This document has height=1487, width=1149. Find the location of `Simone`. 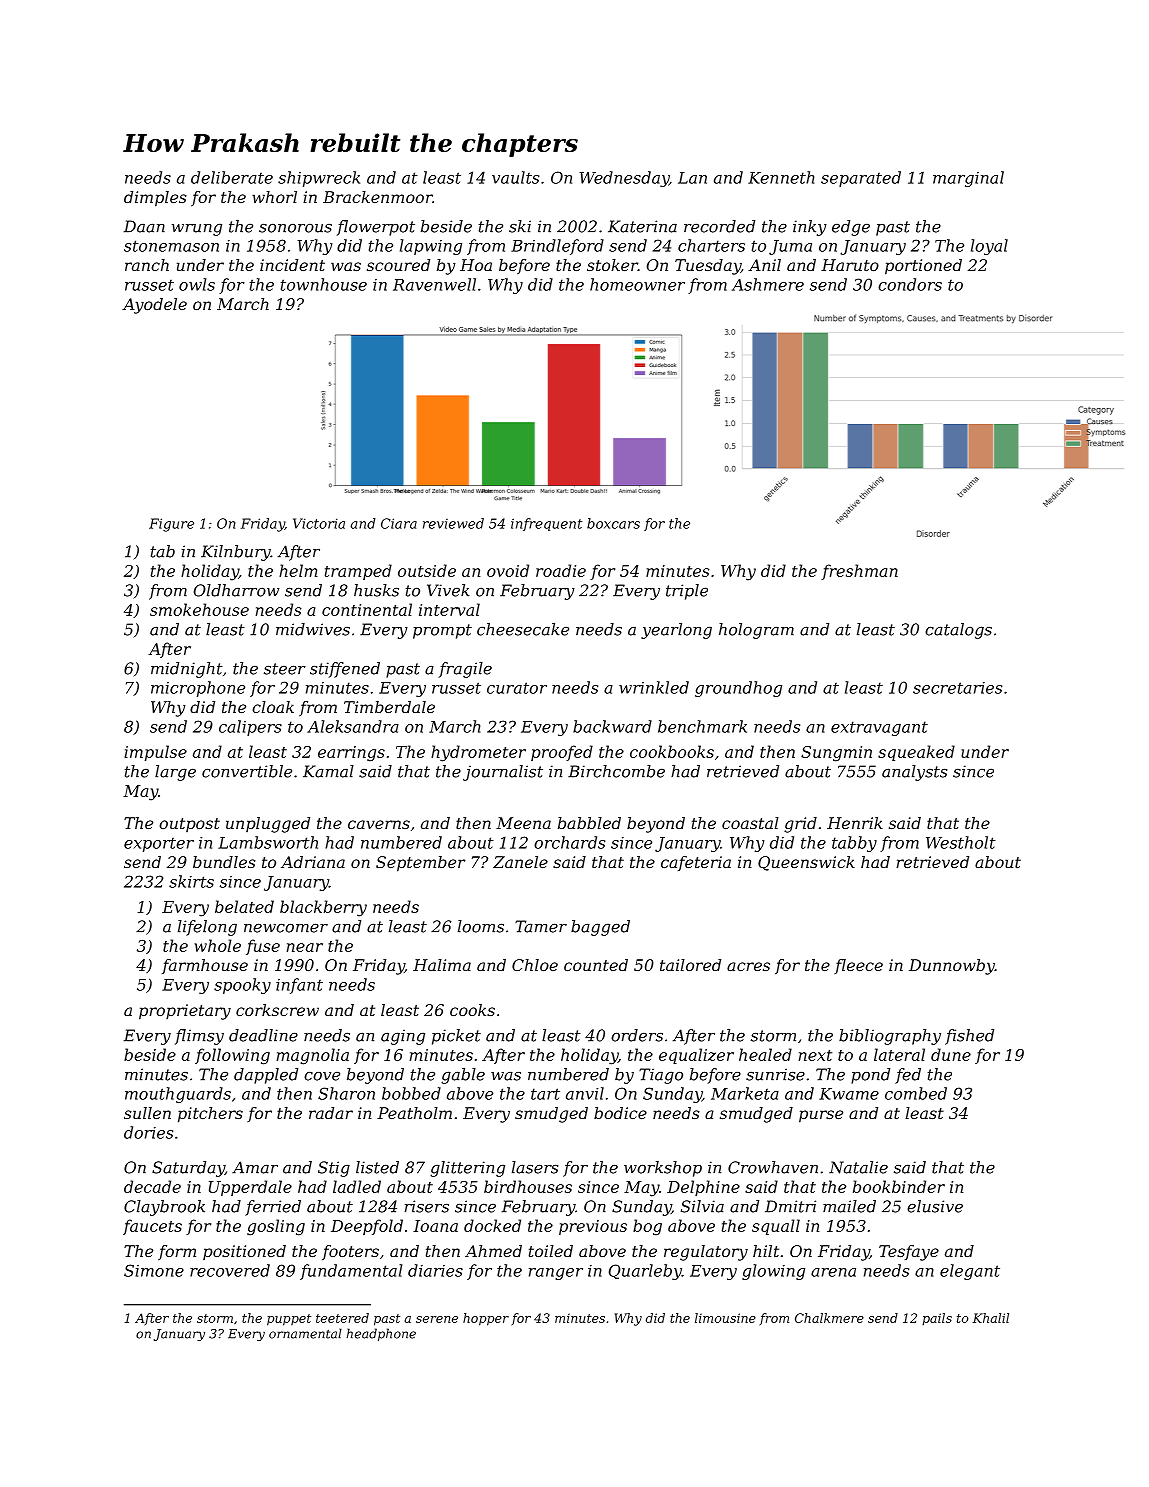

Simone is located at coordinates (154, 1270).
